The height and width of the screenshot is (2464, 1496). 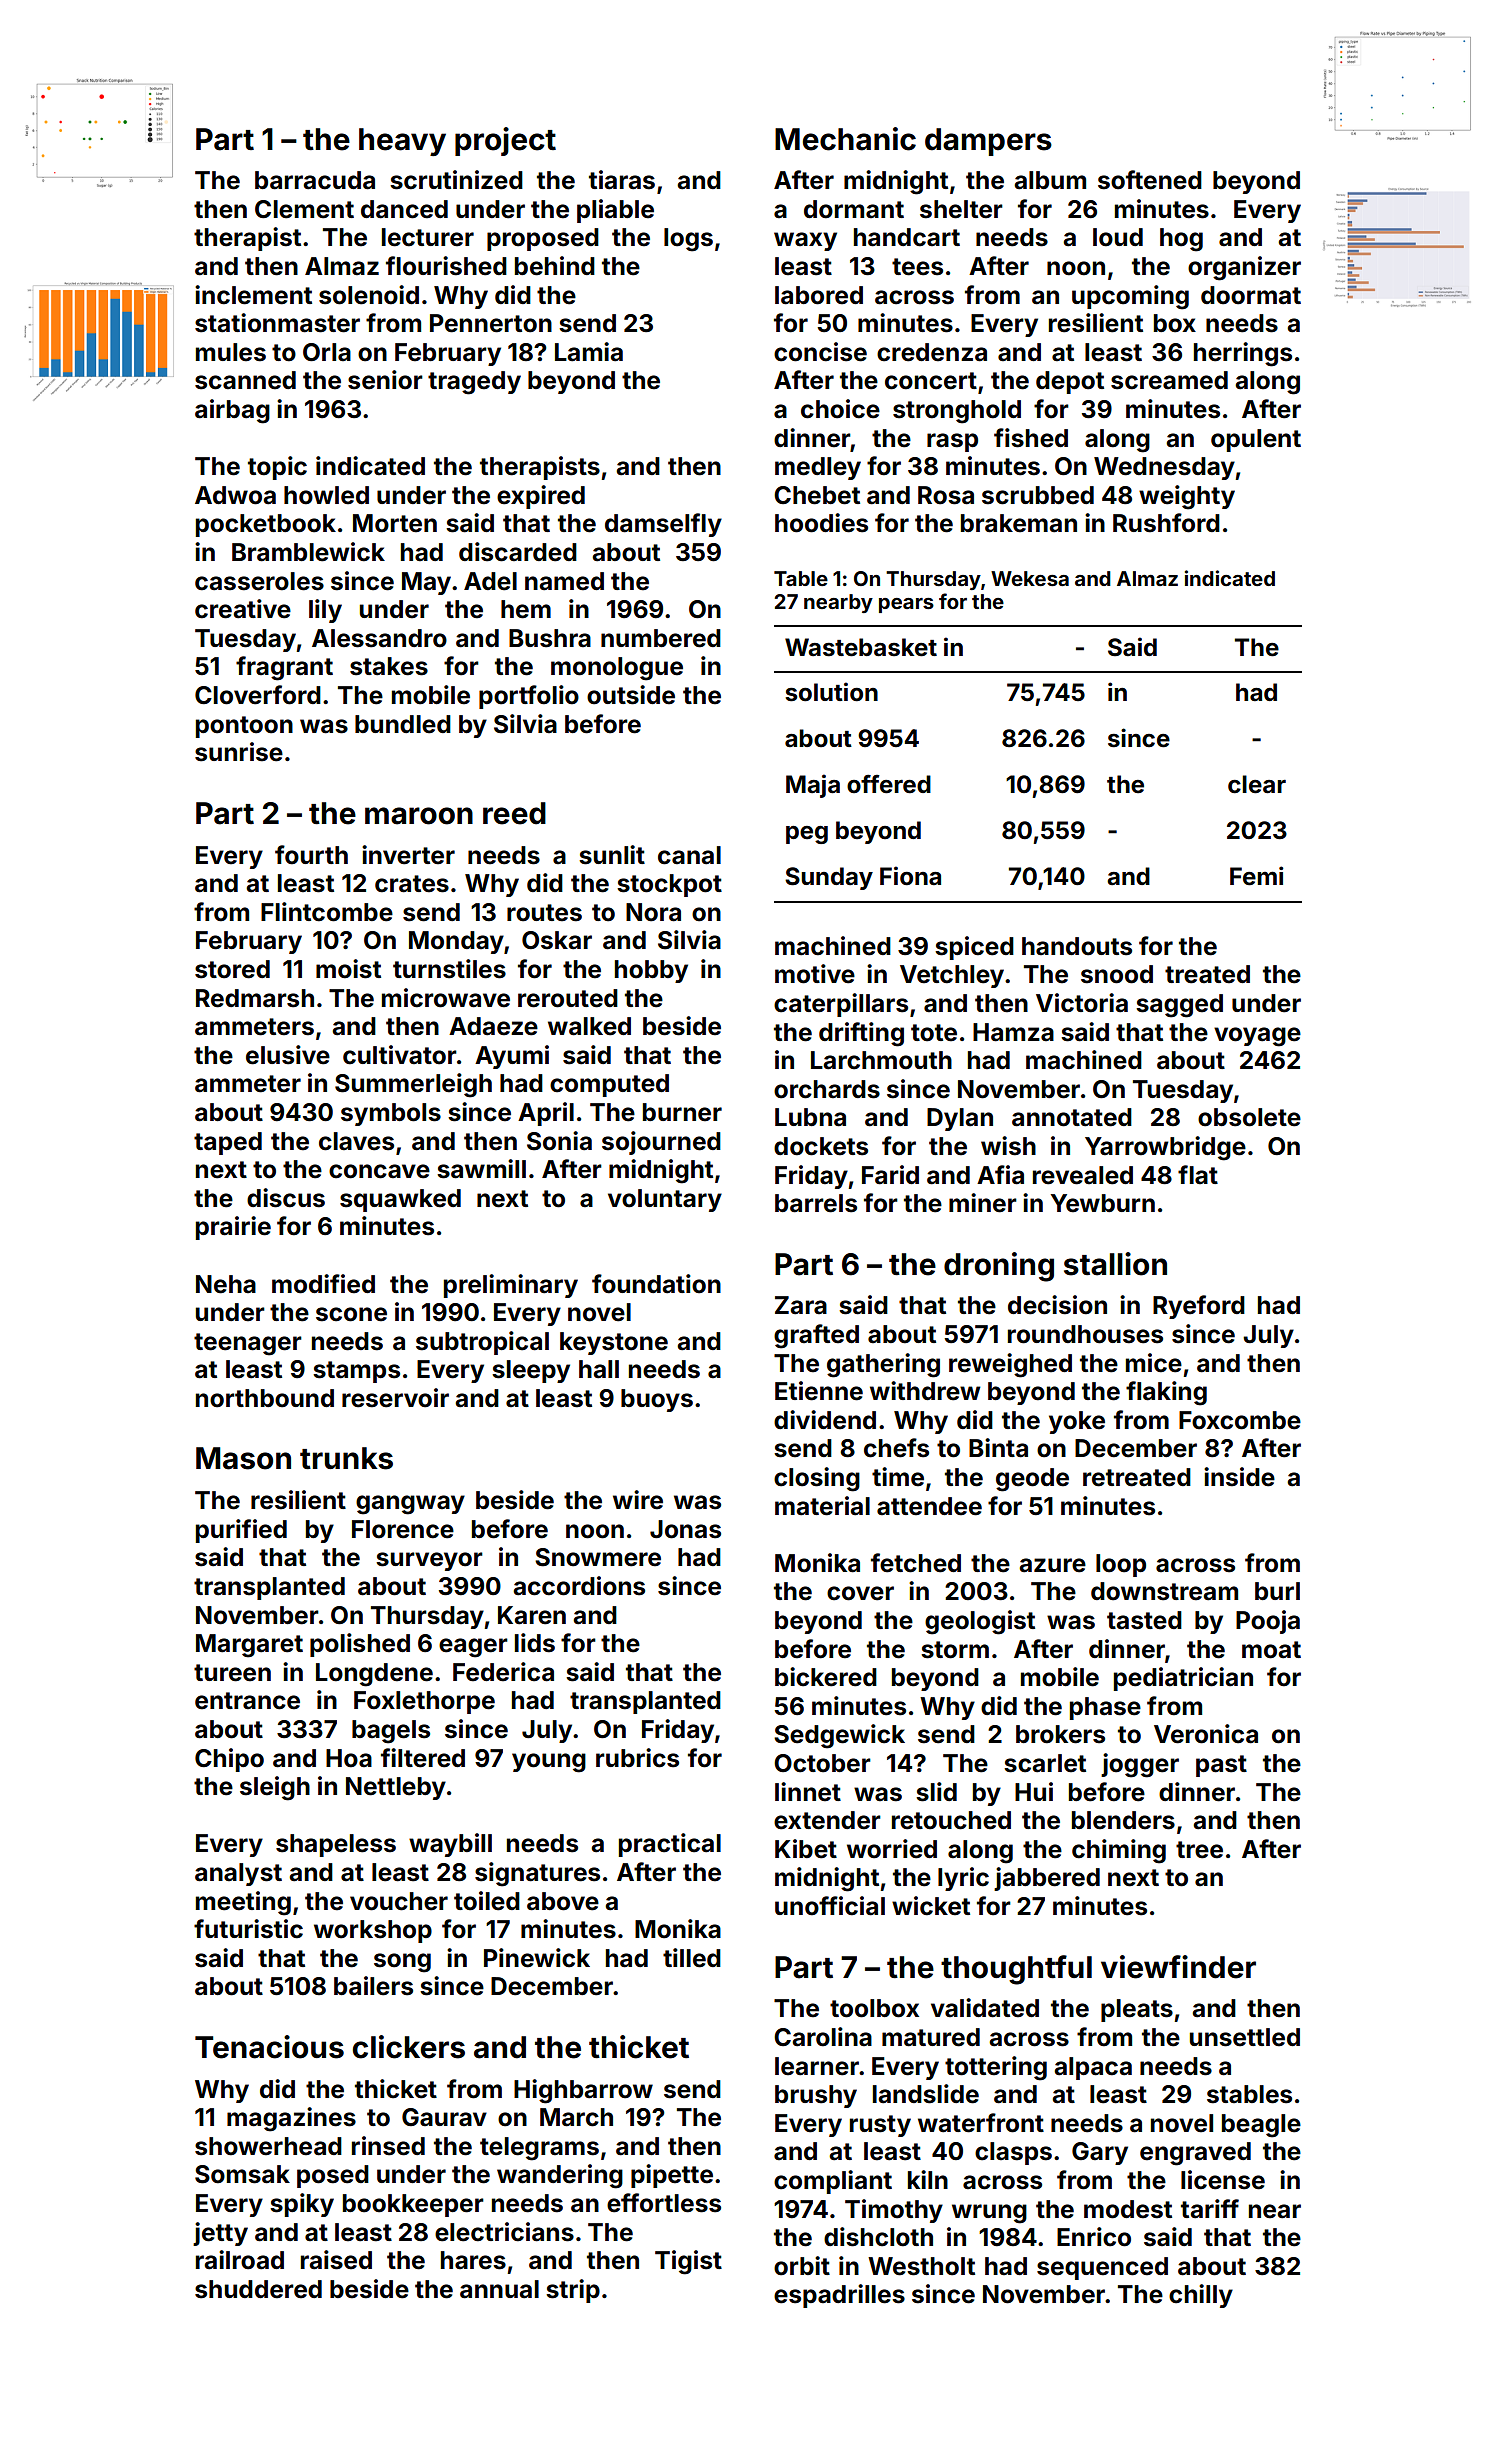 What do you see at coordinates (657, 1400) in the screenshot?
I see `buoys` at bounding box center [657, 1400].
